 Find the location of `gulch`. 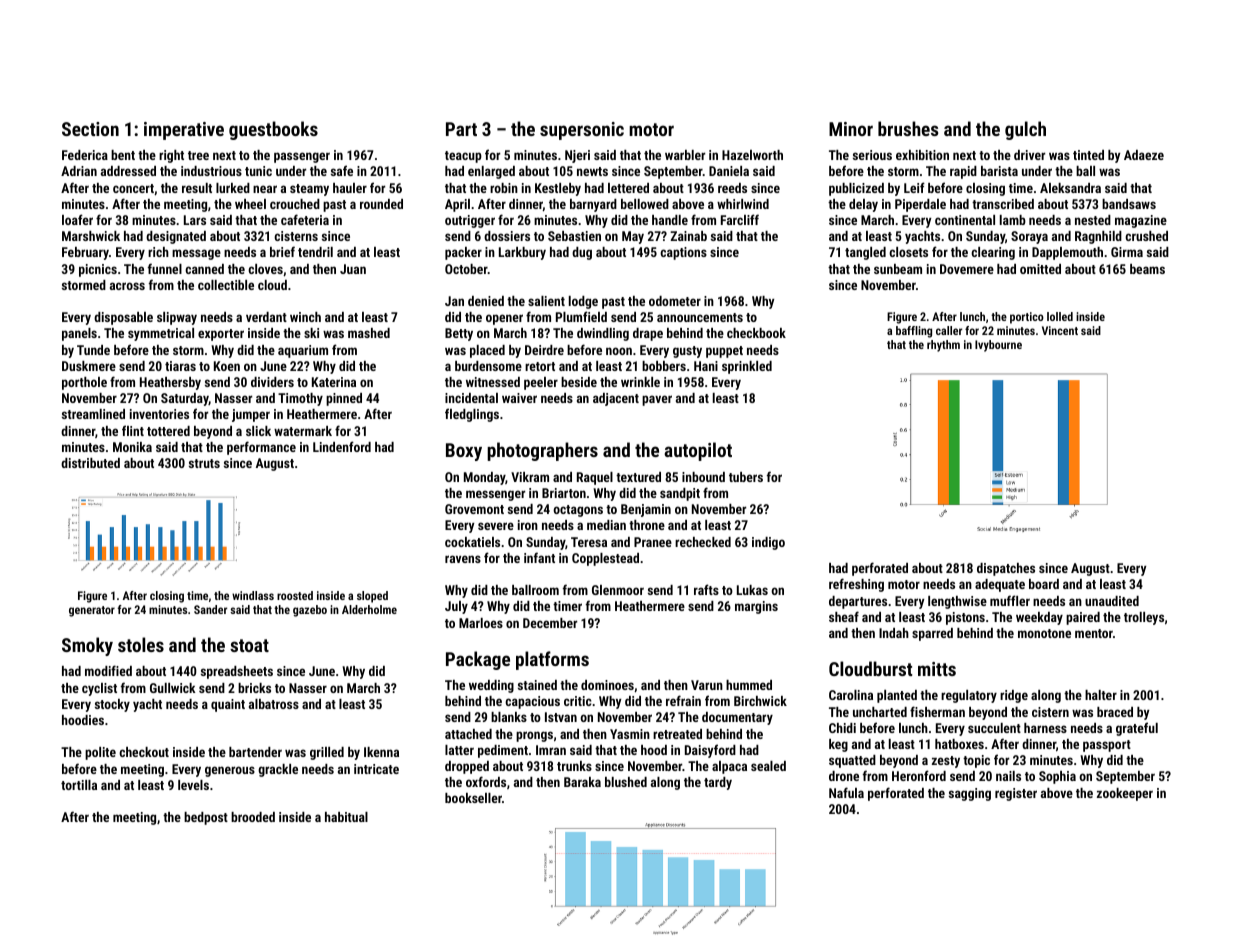

gulch is located at coordinates (1025, 130).
